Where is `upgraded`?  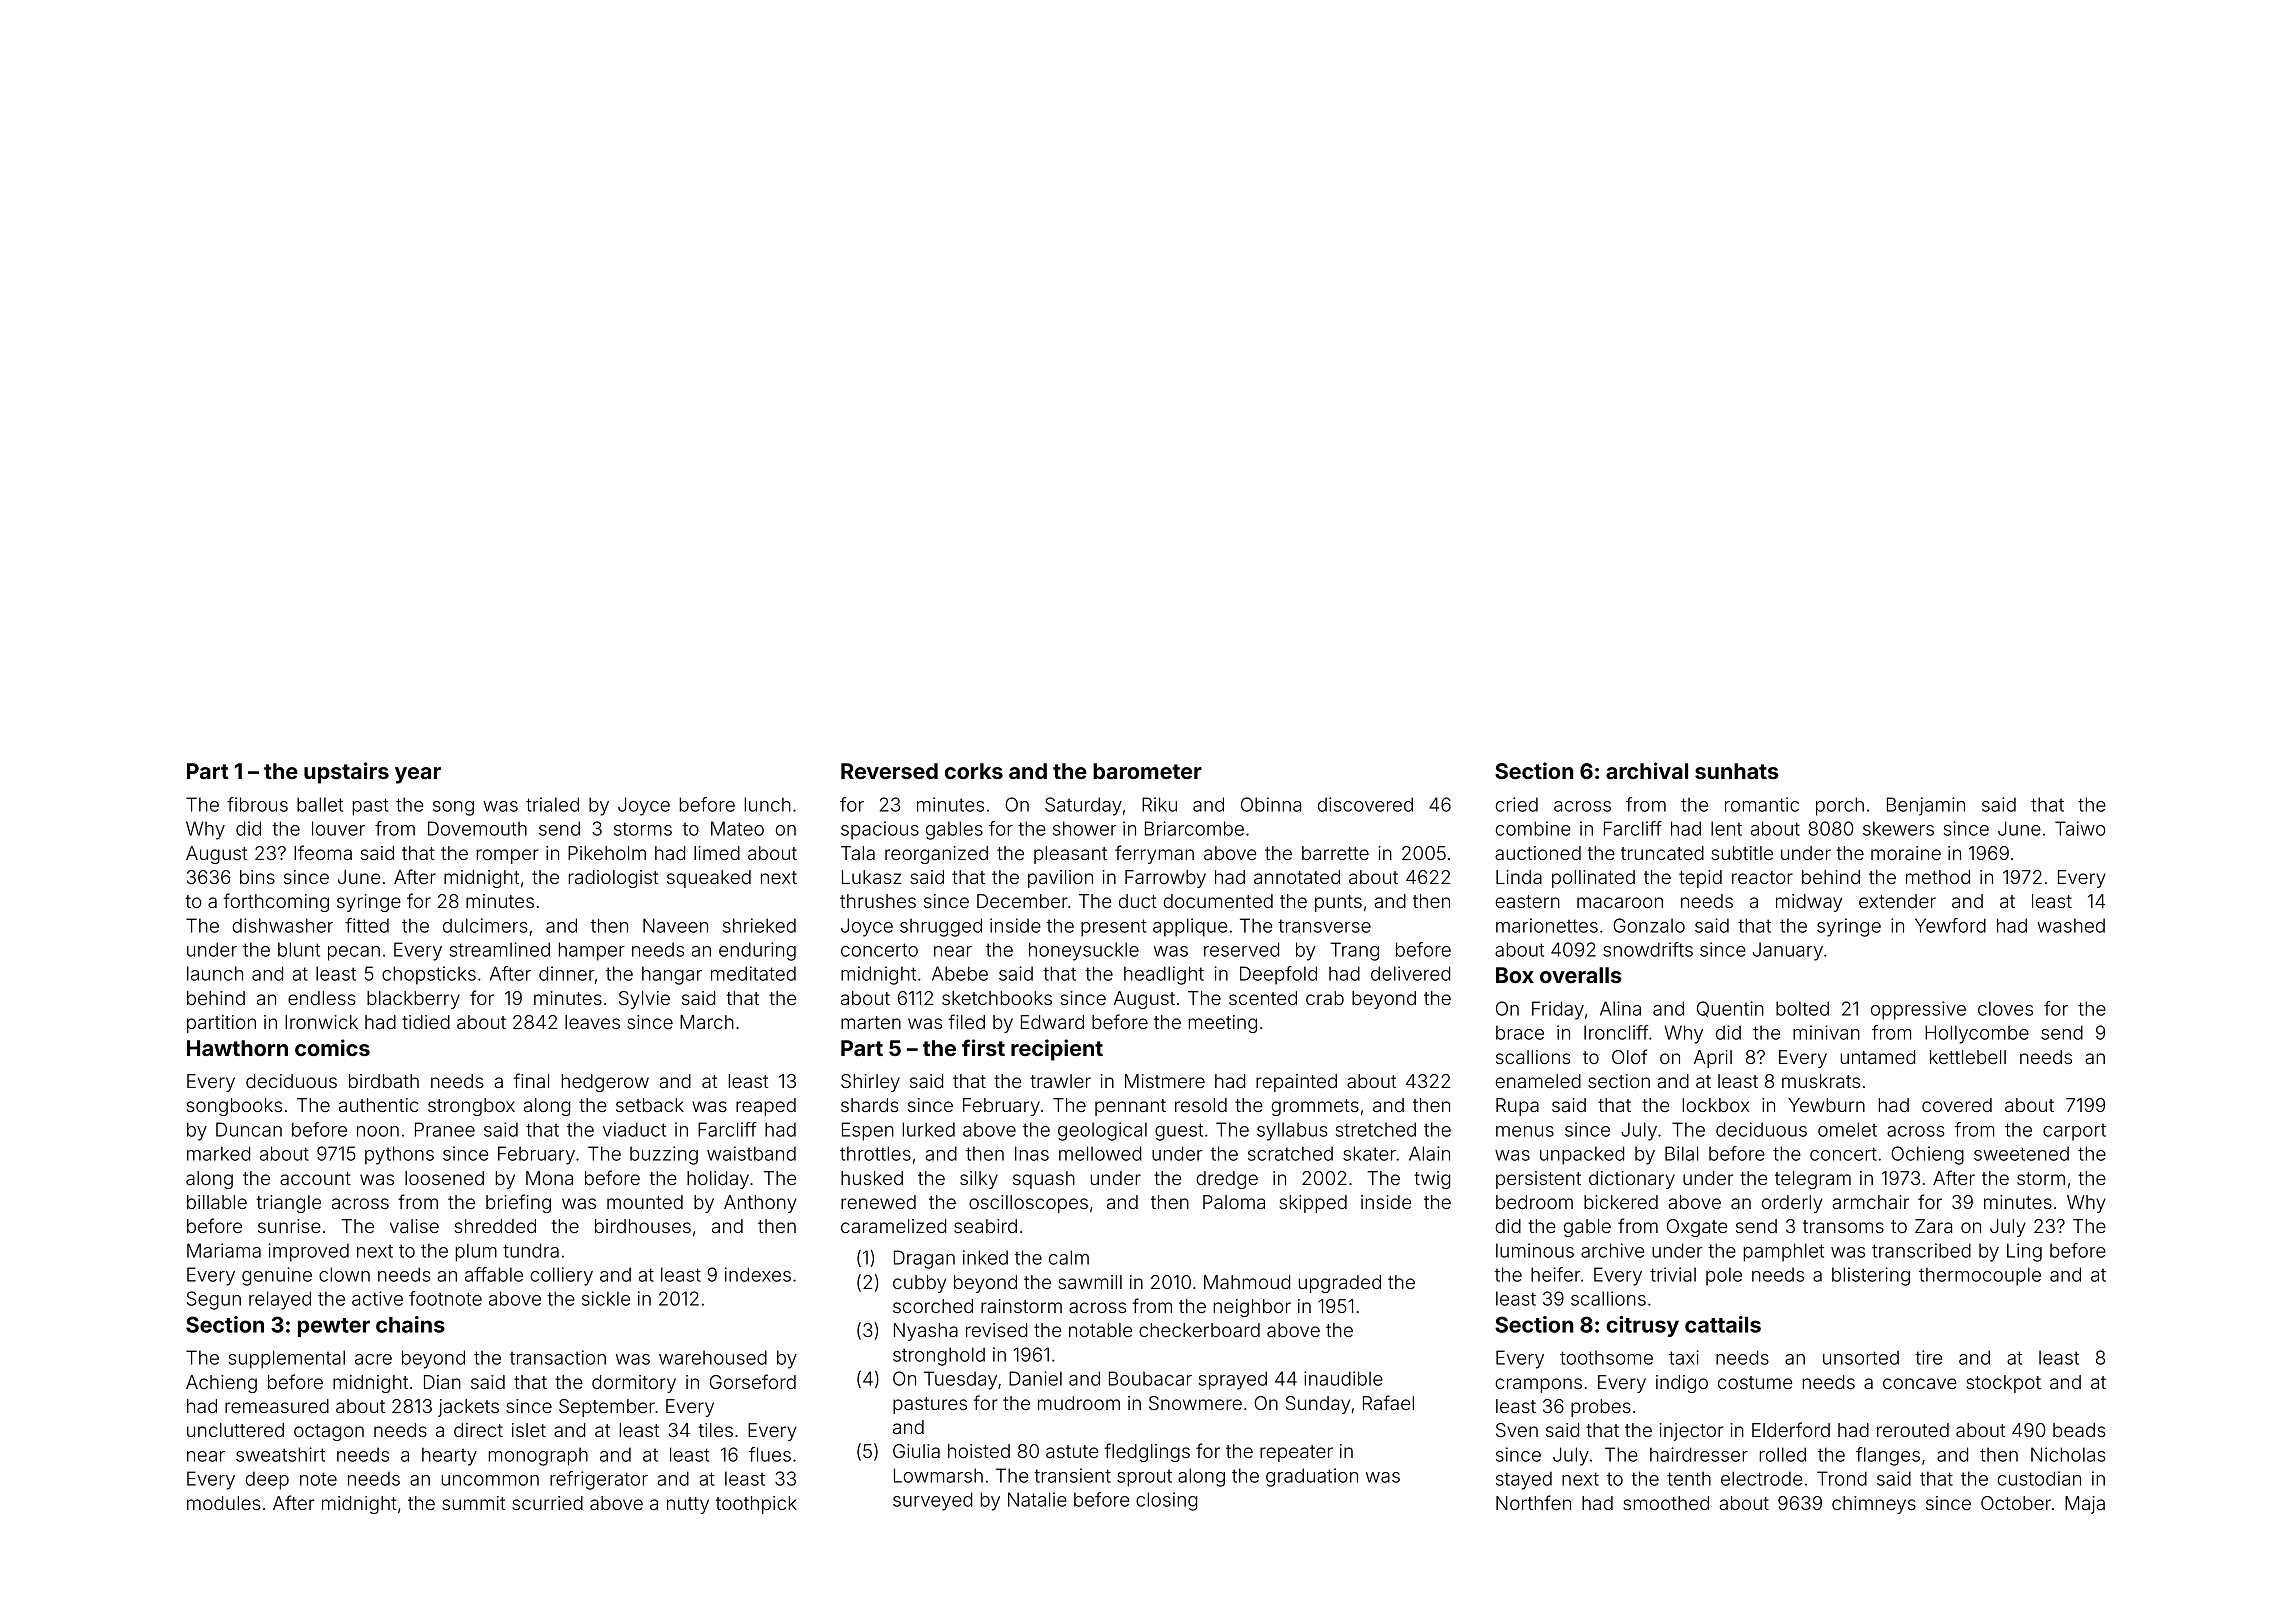
upgraded is located at coordinates (1339, 1284).
